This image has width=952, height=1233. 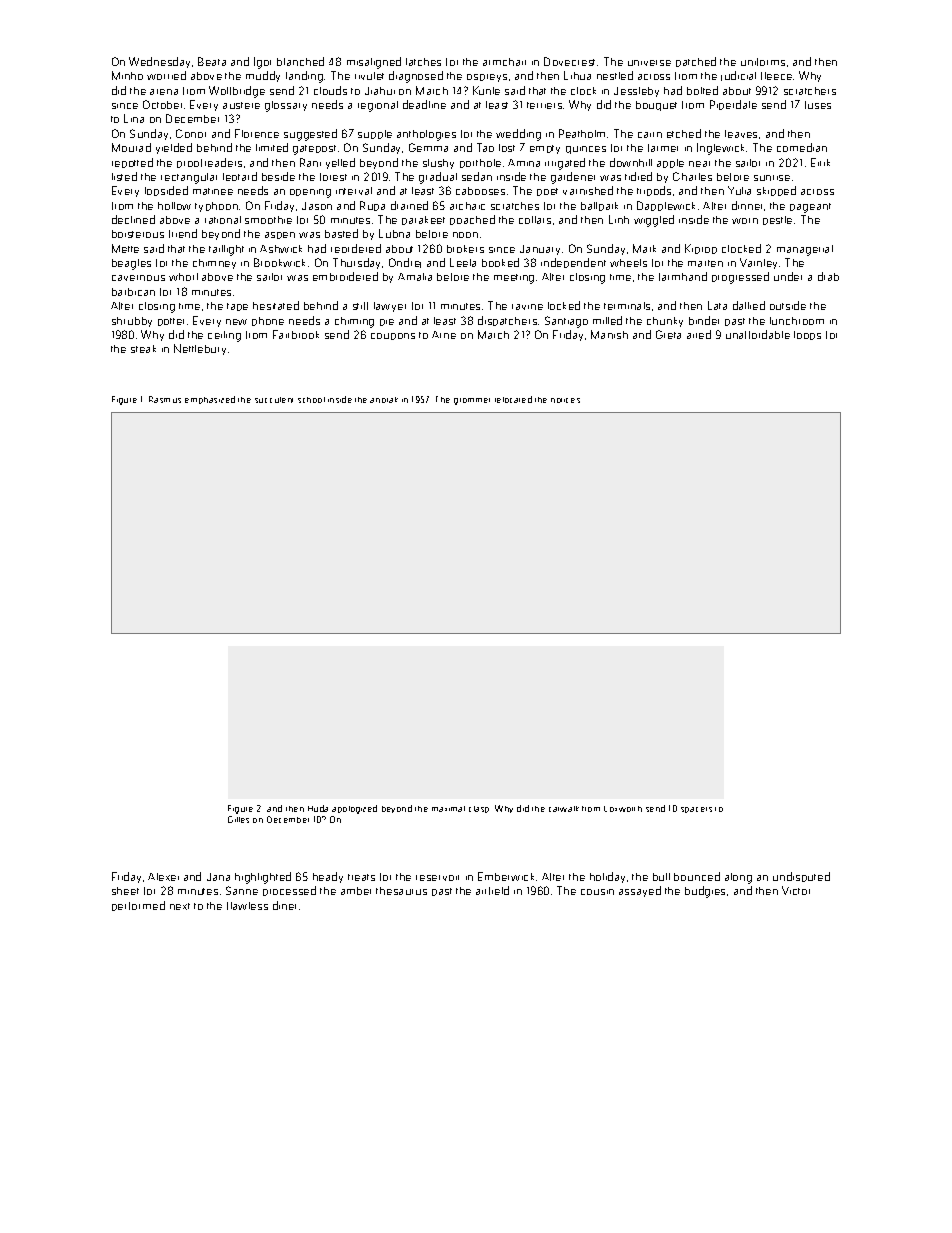 I want to click on Emberwick, so click(x=506, y=876).
